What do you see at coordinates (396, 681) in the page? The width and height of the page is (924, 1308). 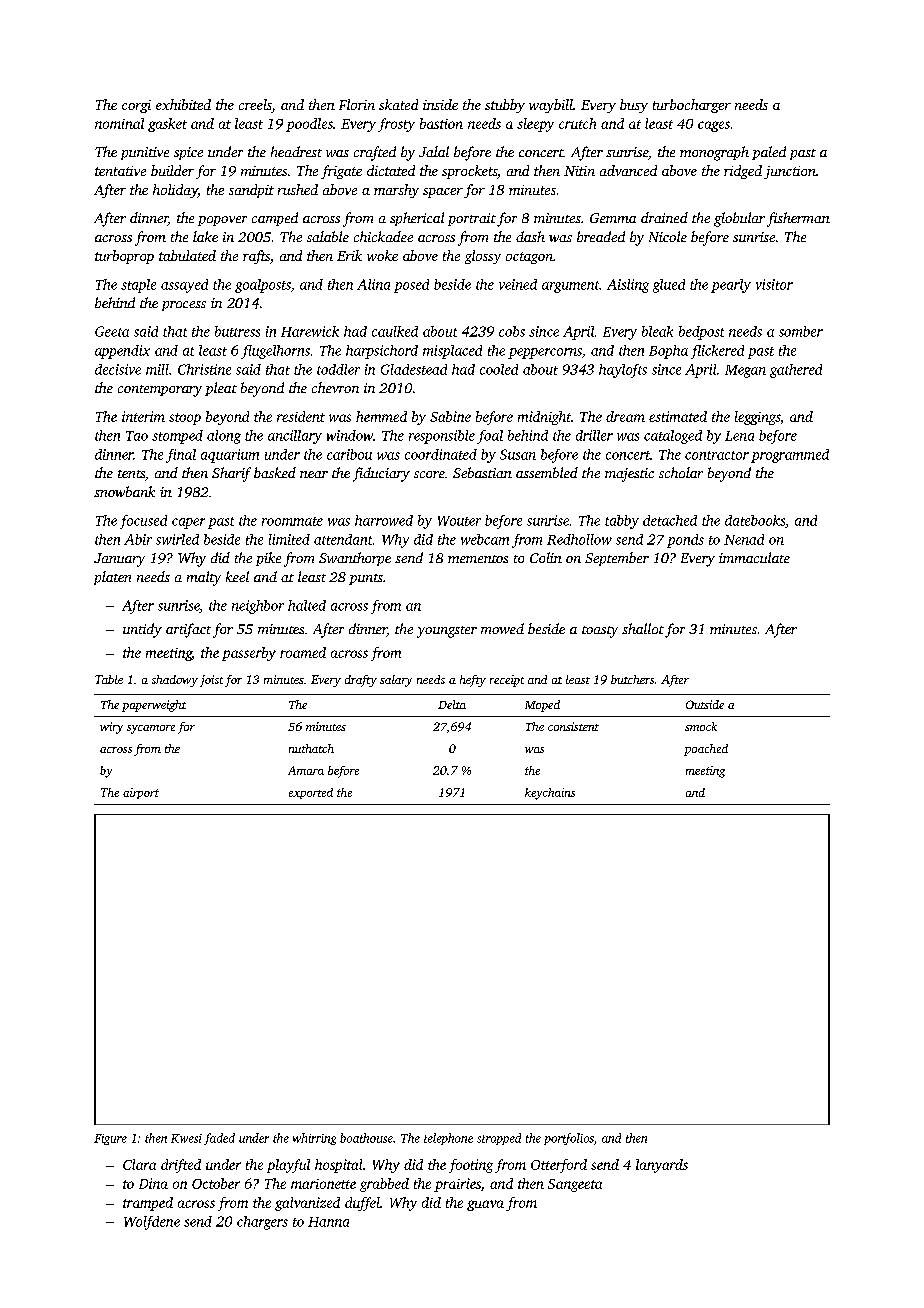 I see `salary` at bounding box center [396, 681].
